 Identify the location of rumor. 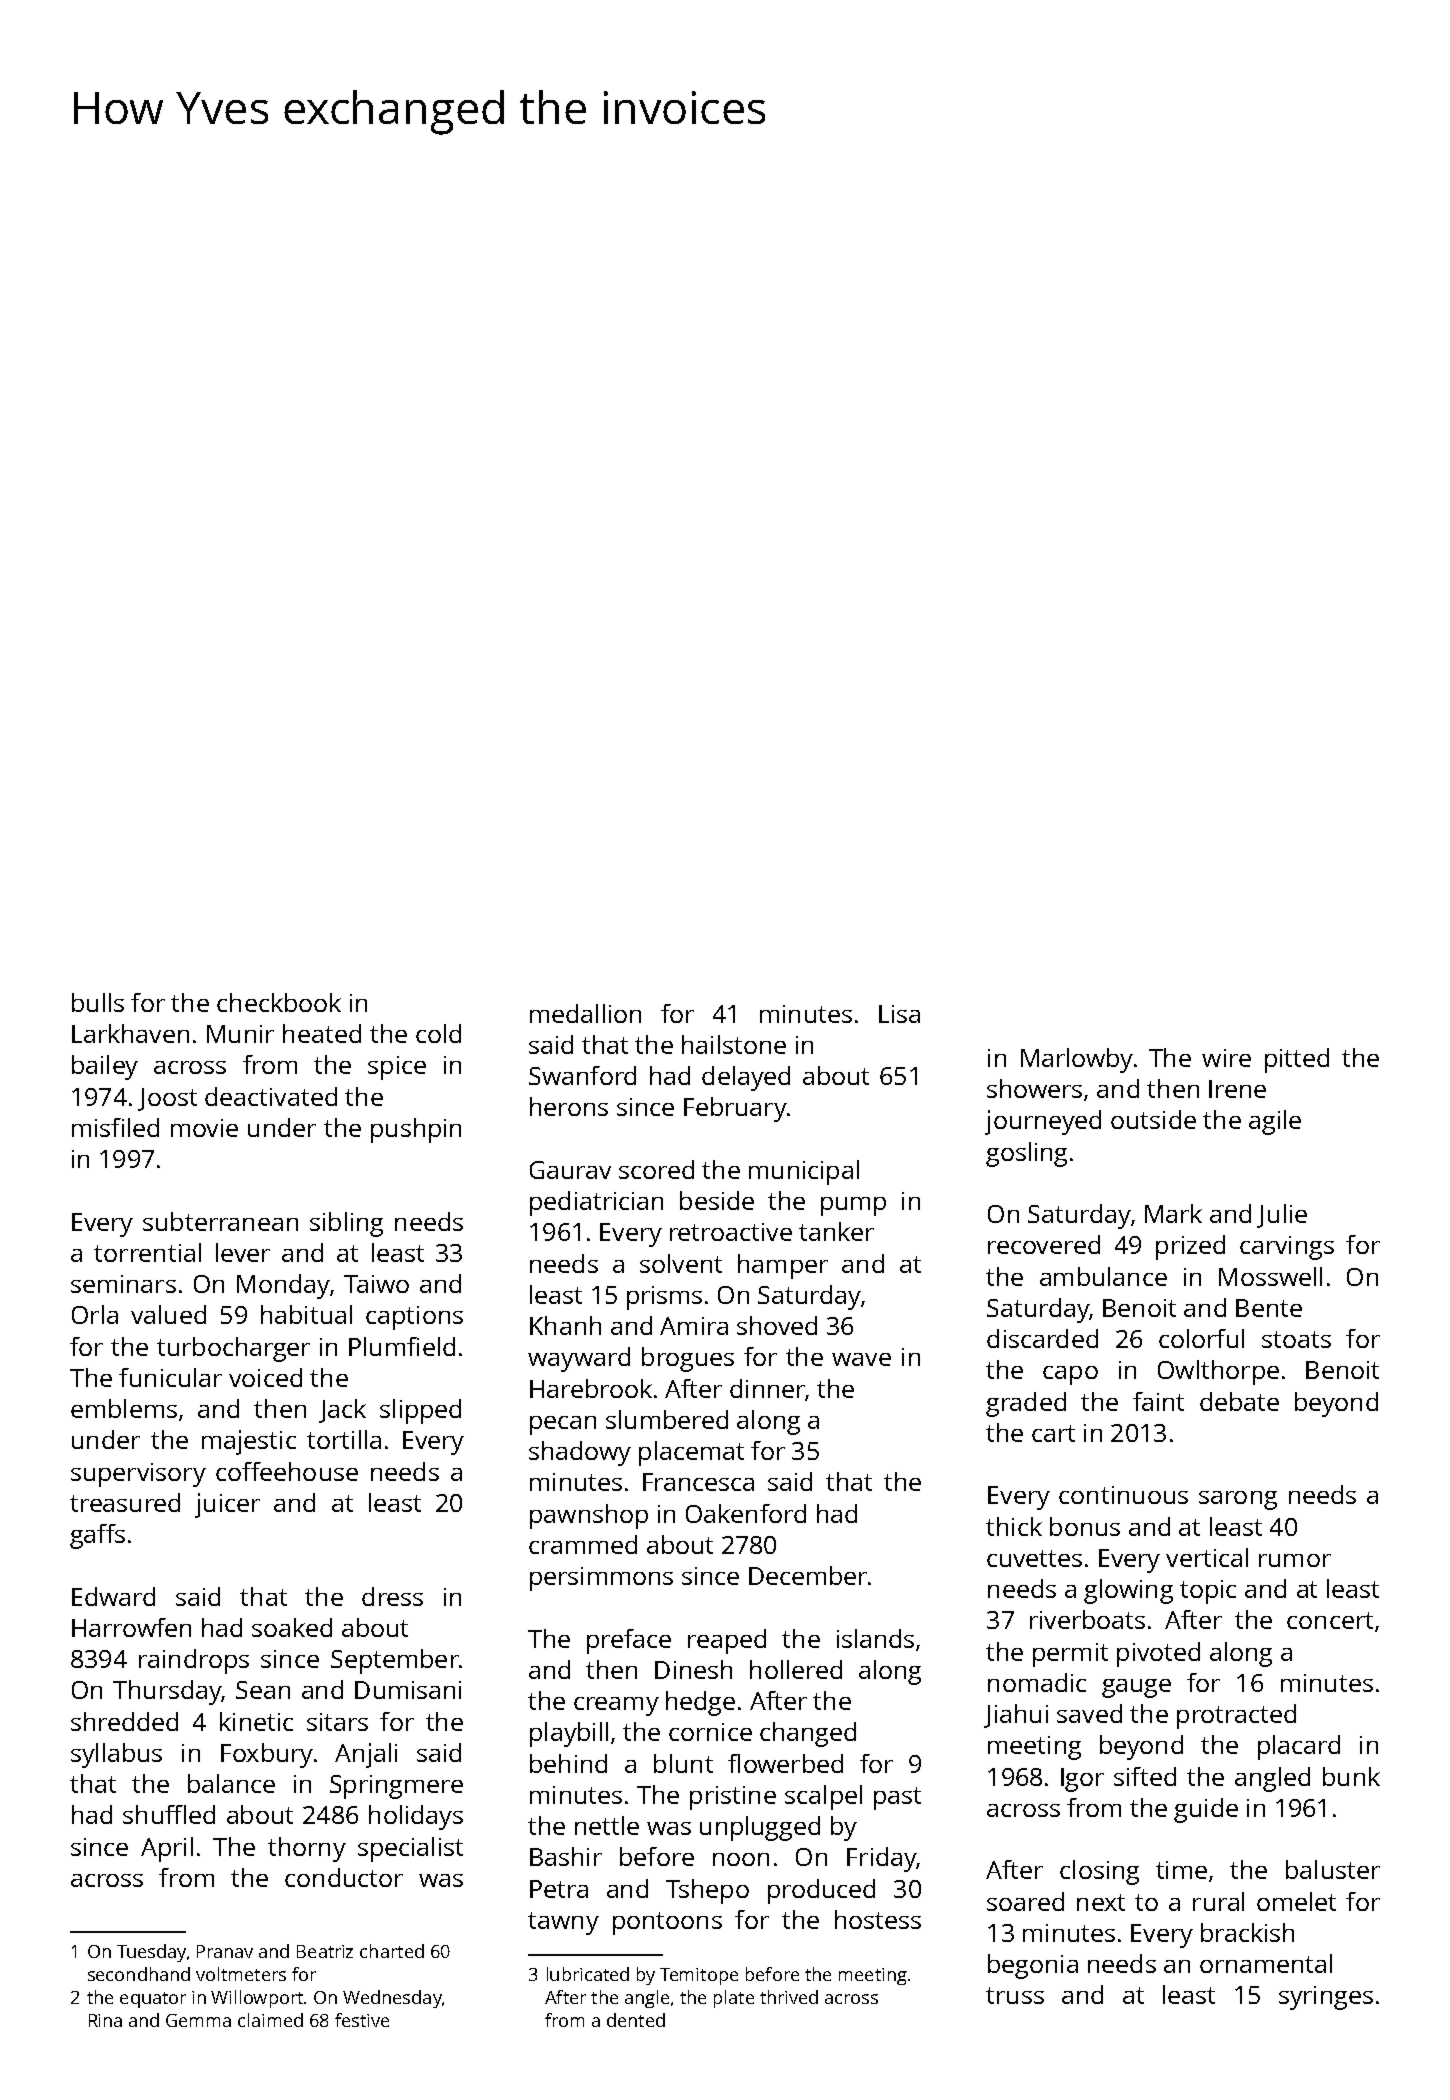
(1295, 1560).
